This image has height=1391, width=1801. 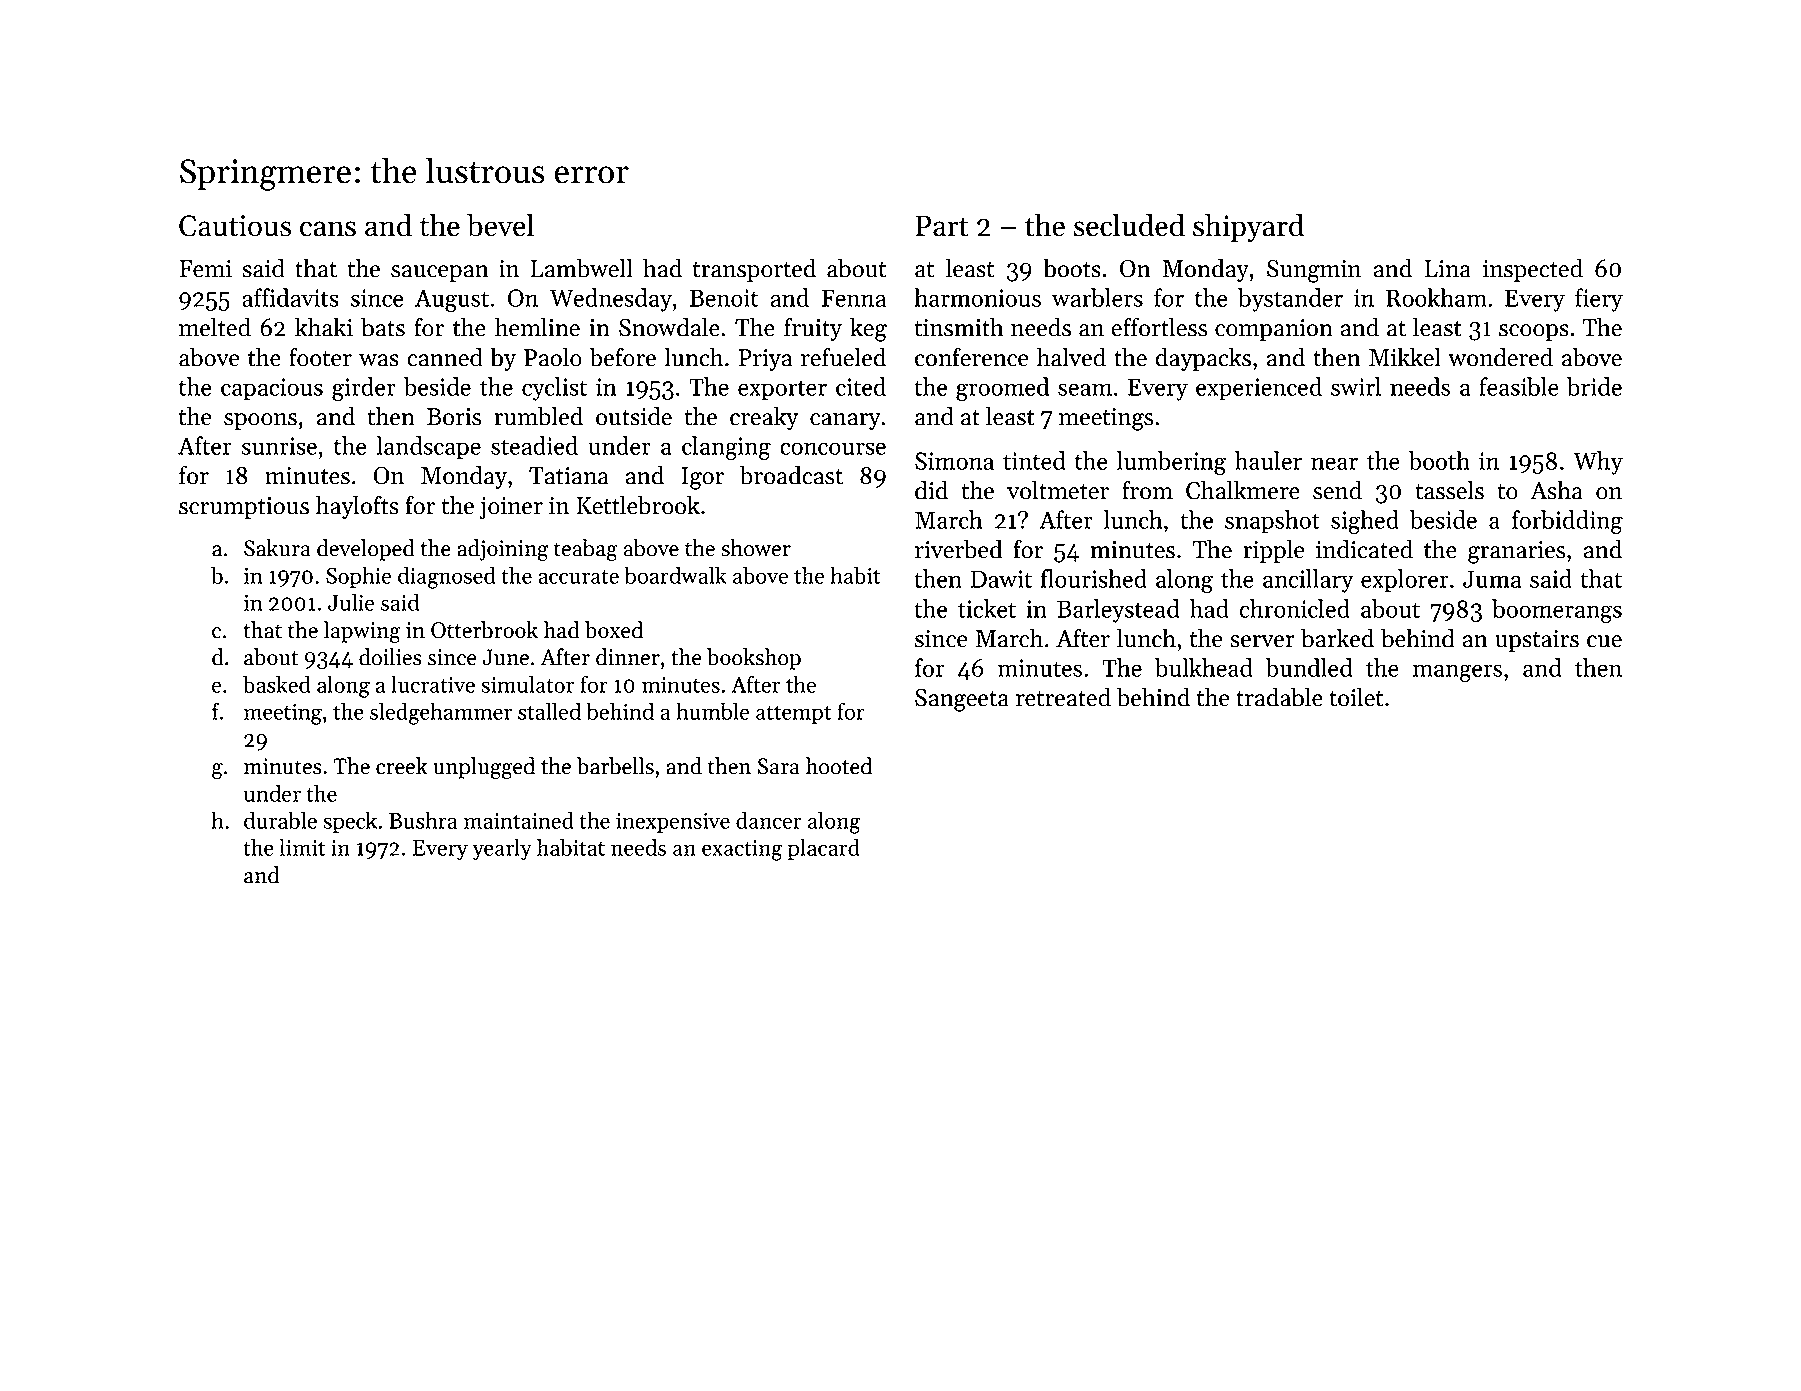 What do you see at coordinates (1567, 522) in the image?
I see `forbidding` at bounding box center [1567, 522].
